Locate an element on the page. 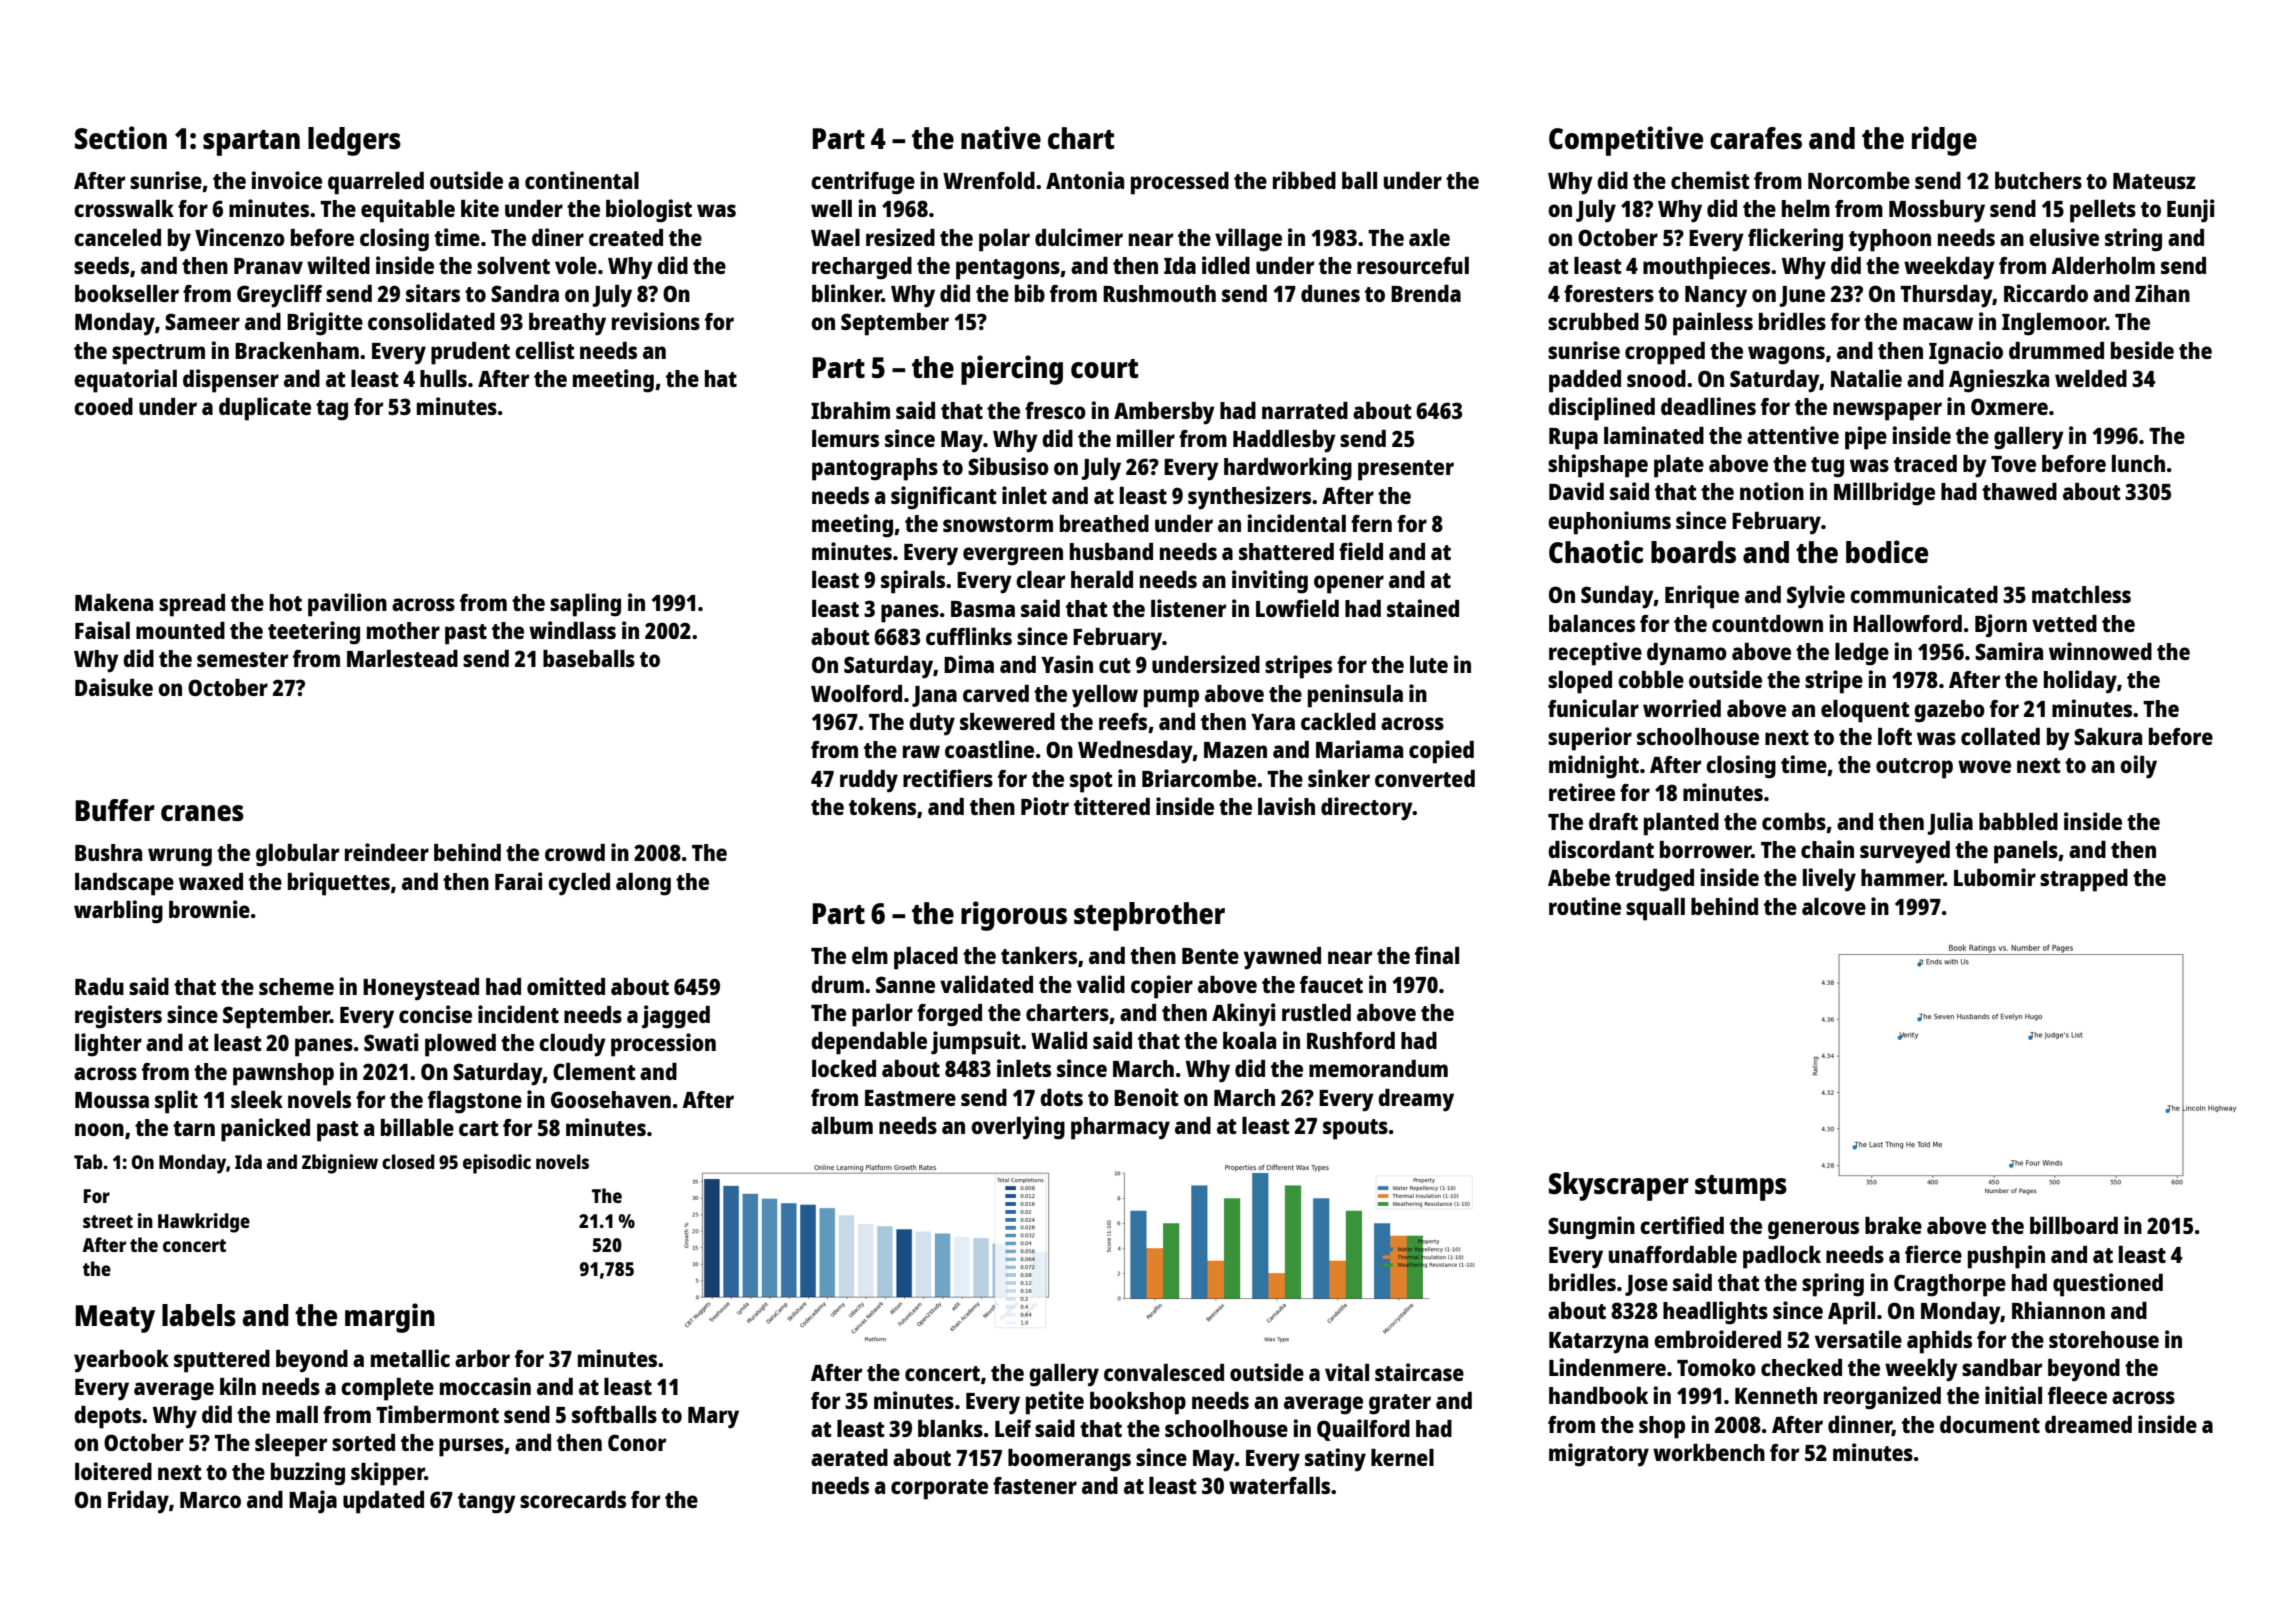 The width and height of the document is (2292, 1620). depots is located at coordinates (107, 1417).
